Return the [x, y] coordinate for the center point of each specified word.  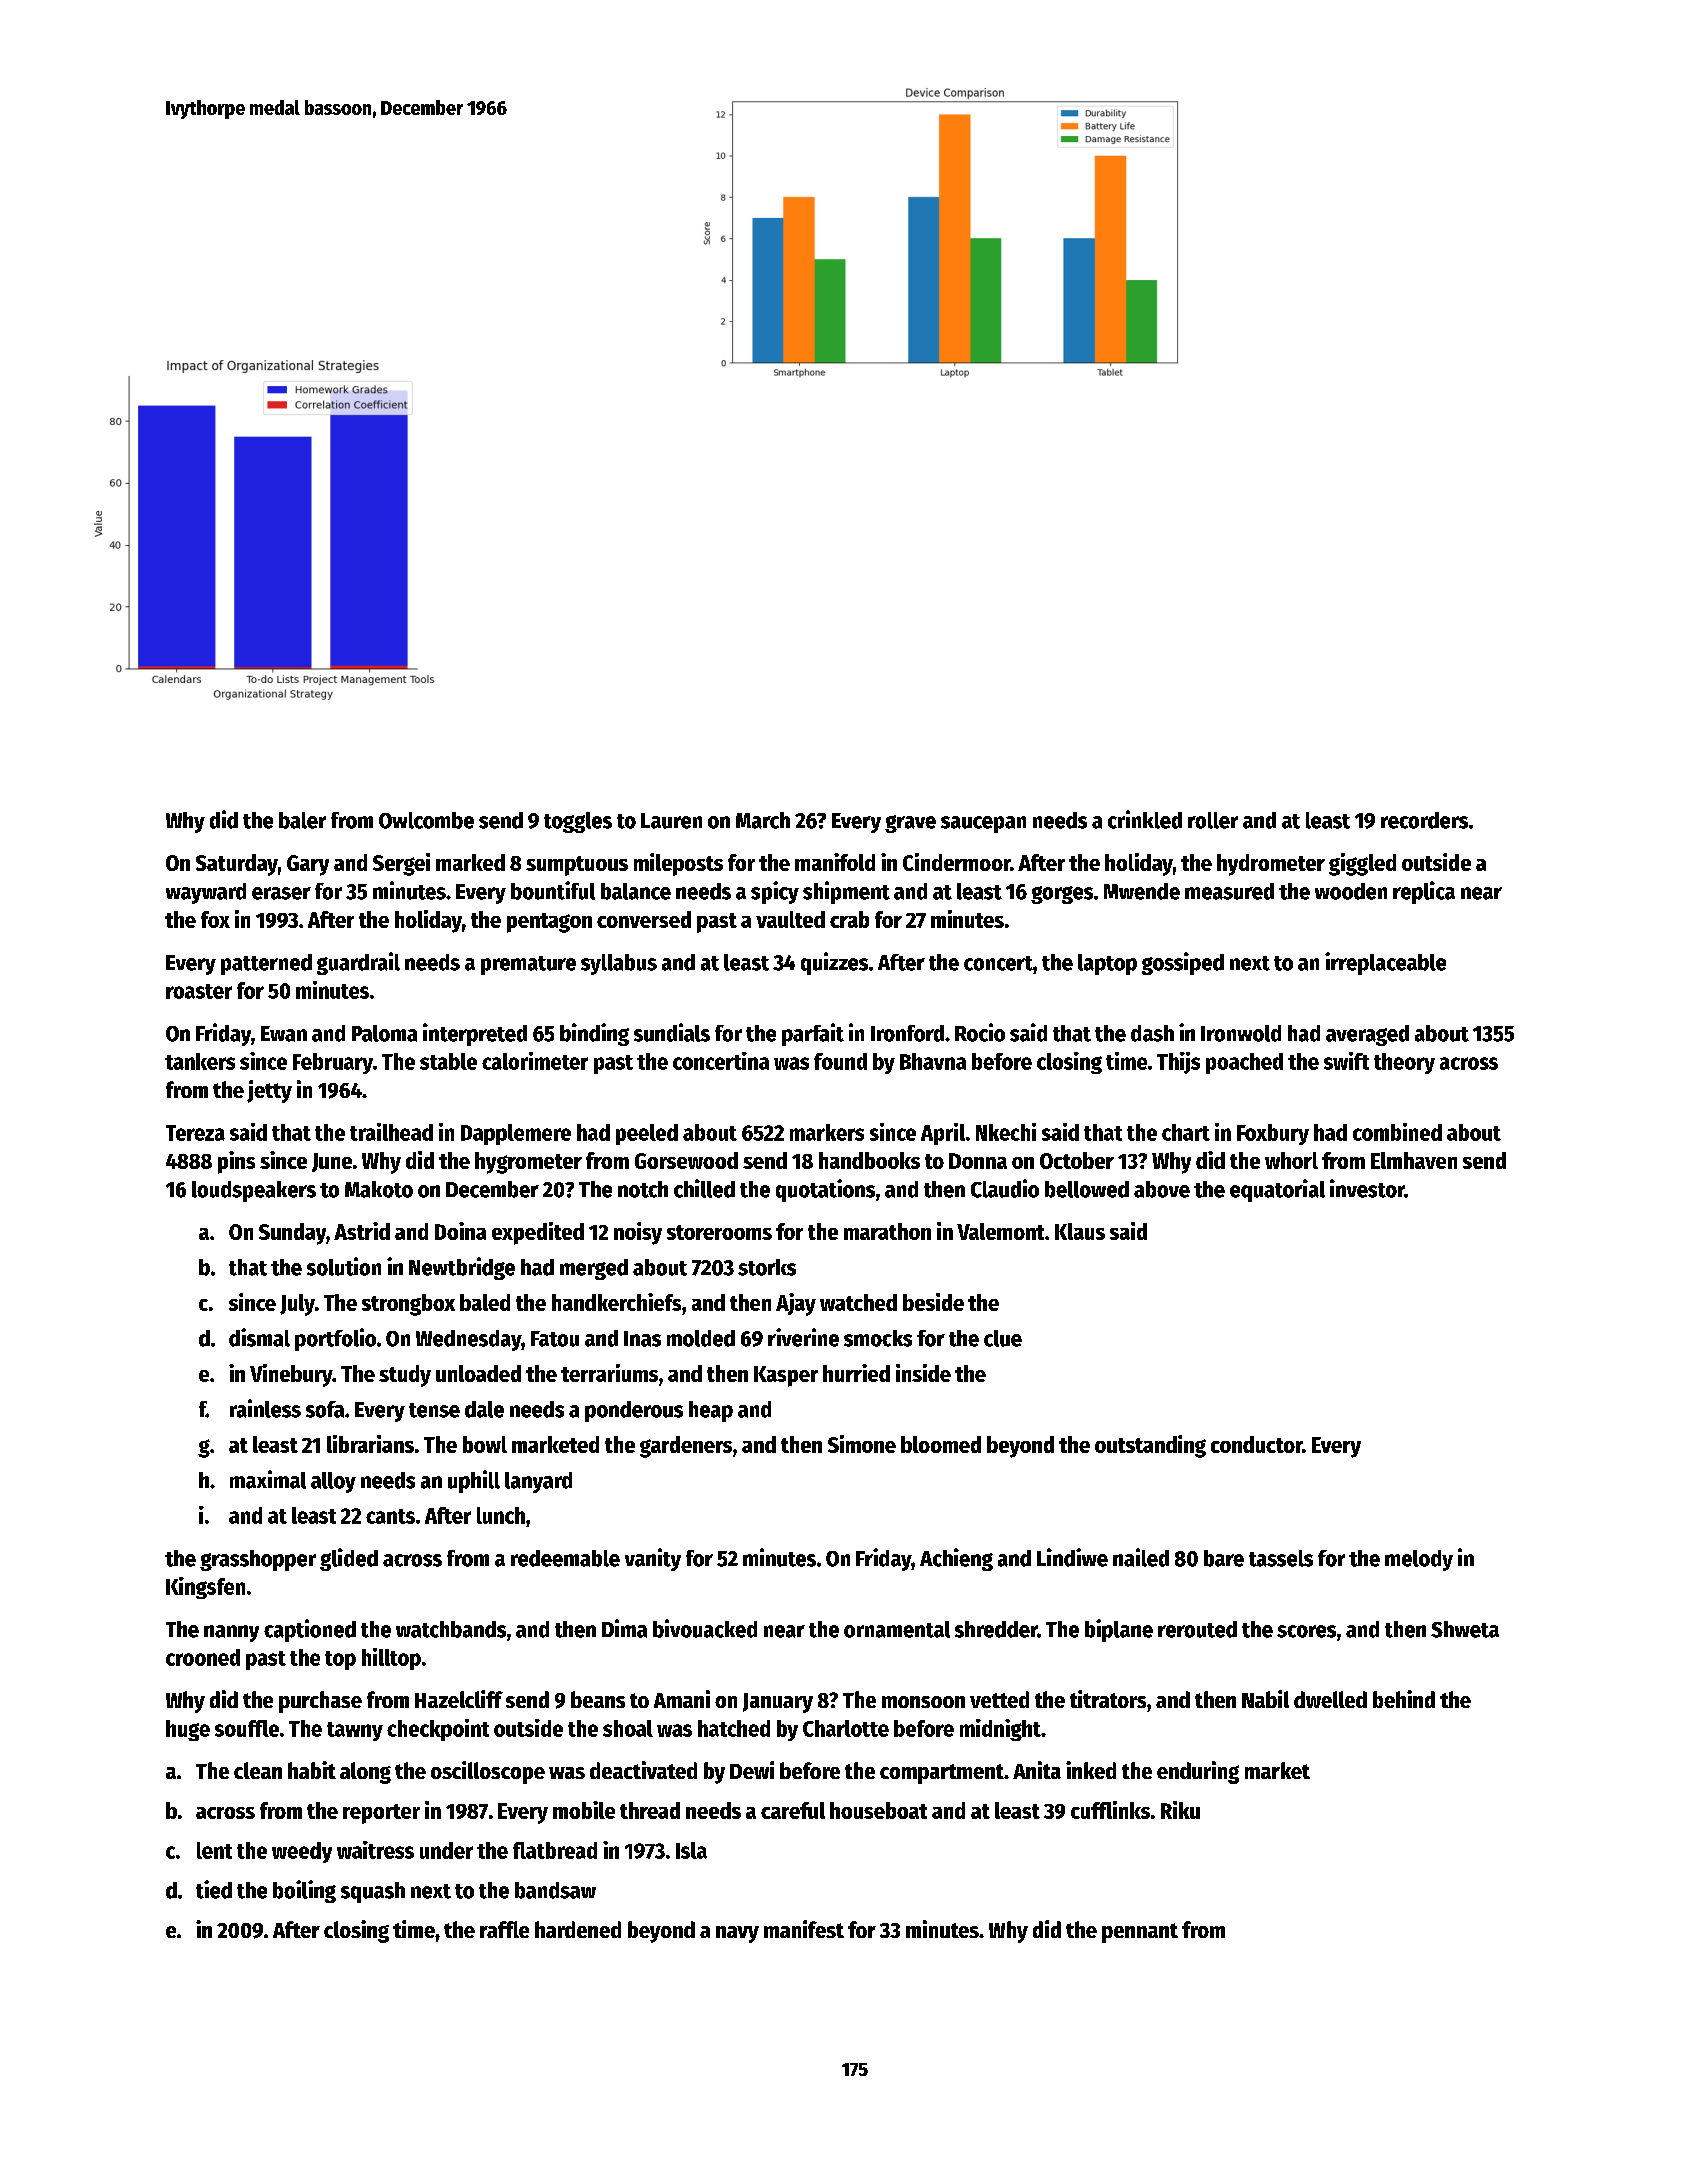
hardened [578, 1929]
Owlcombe [426, 820]
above [1162, 1189]
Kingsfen [205, 1588]
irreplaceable [1385, 963]
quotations [825, 1190]
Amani [682, 1699]
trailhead [391, 1132]
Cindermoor [957, 862]
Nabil [1265, 1699]
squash [373, 1892]
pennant [1140, 1933]
